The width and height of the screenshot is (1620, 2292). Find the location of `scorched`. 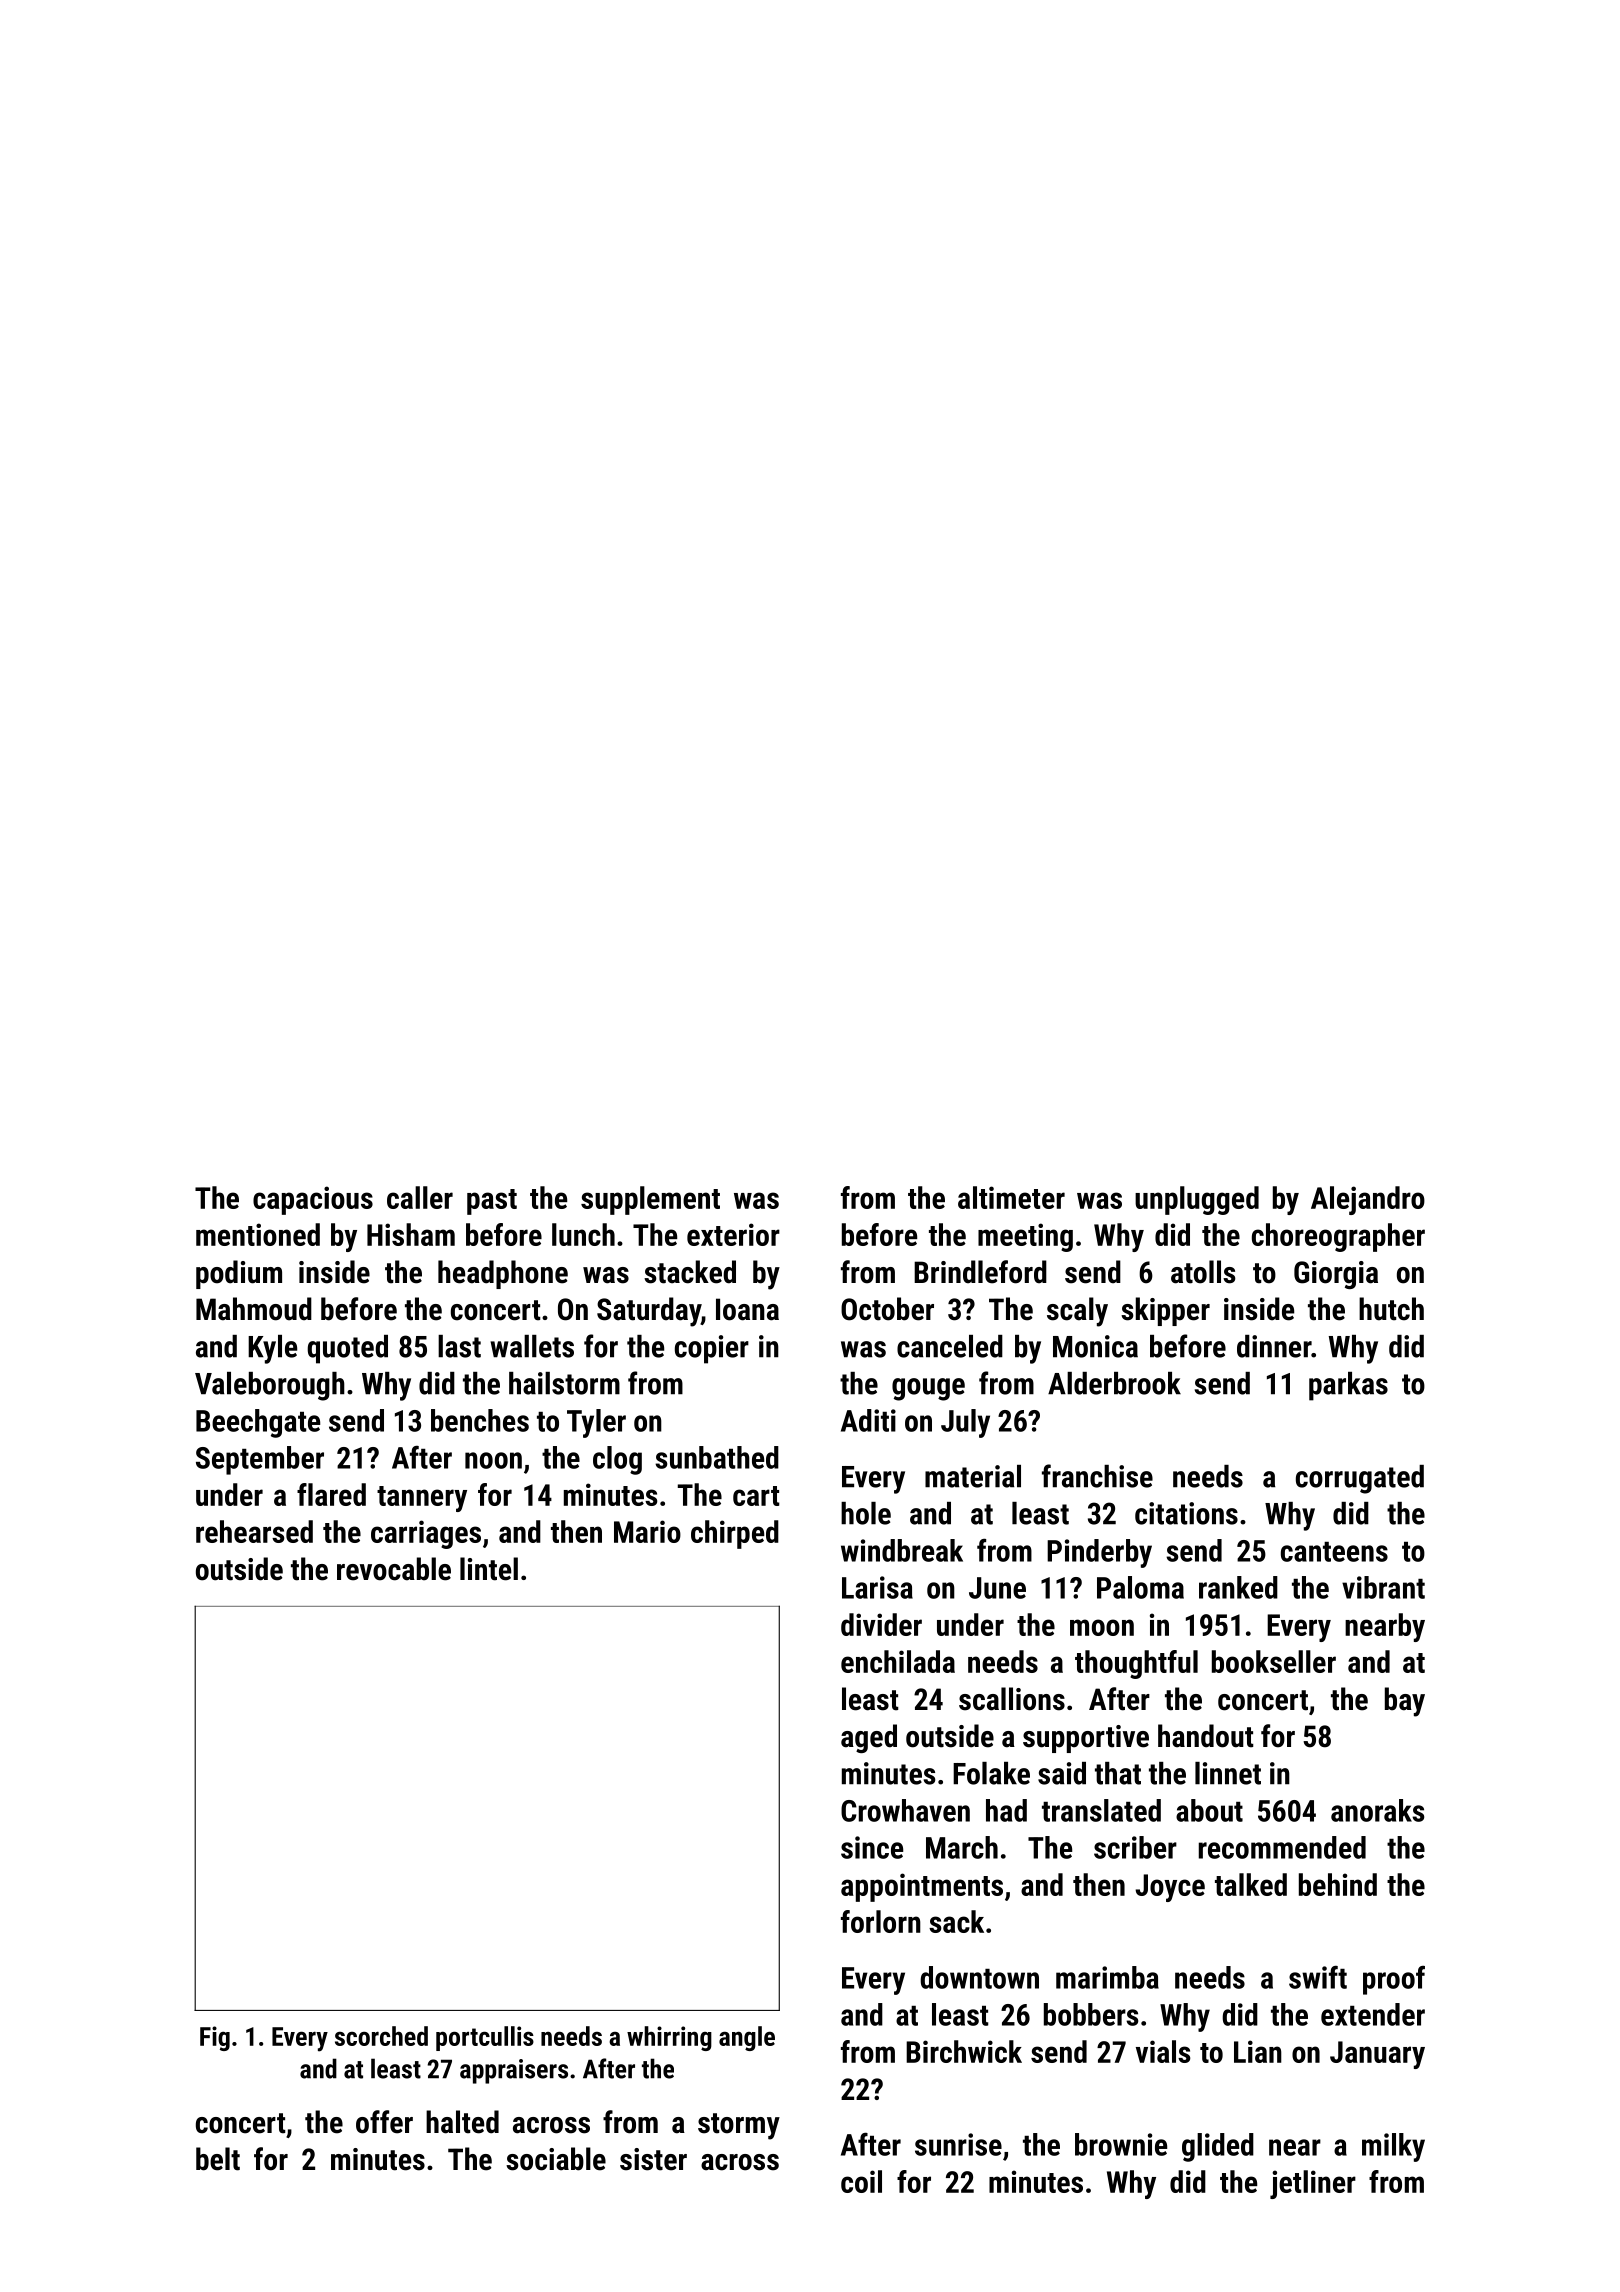

scorched is located at coordinates (381, 2036).
